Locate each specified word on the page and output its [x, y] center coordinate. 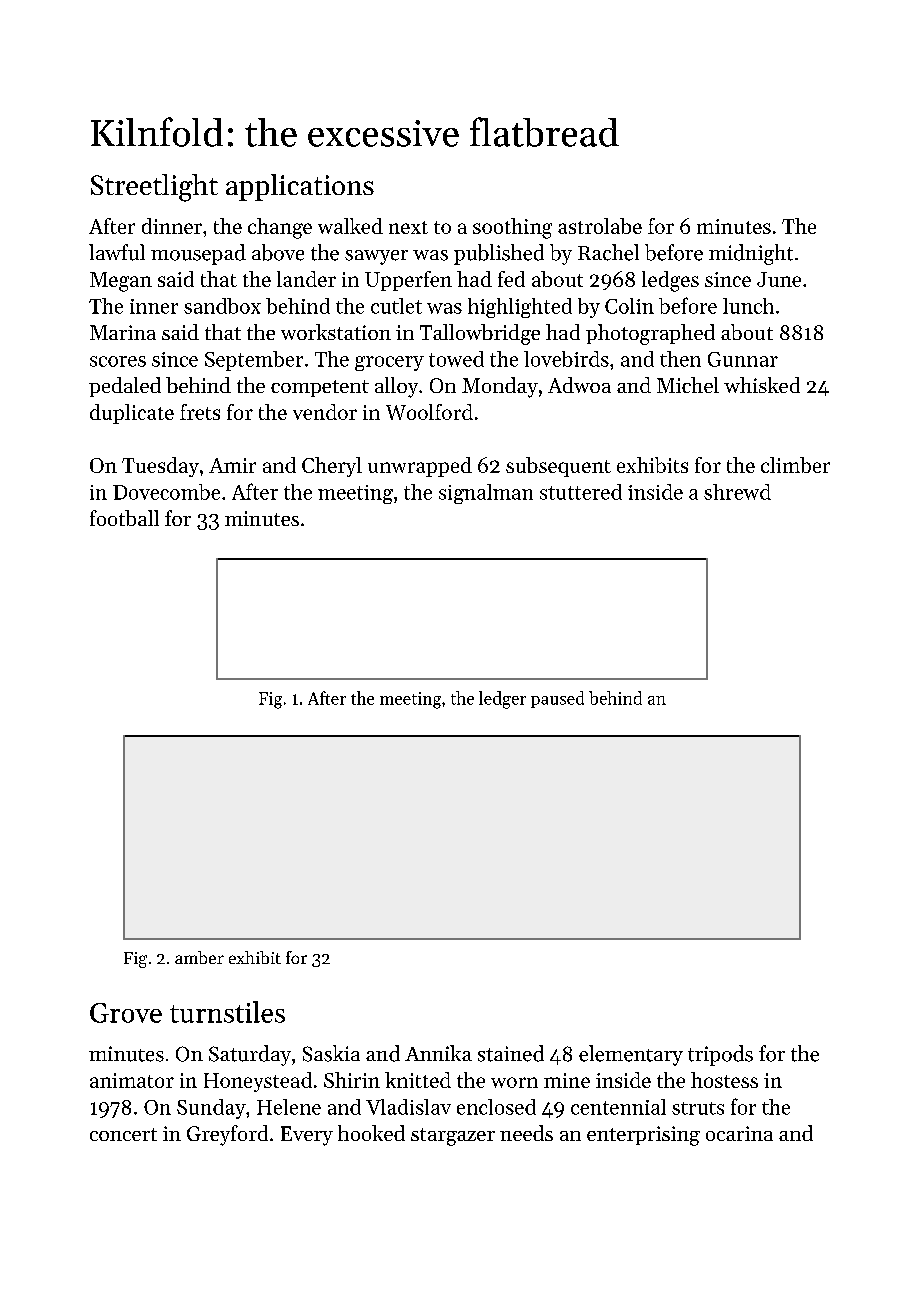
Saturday [250, 1055]
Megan [121, 282]
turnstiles [227, 1012]
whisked [762, 385]
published [499, 254]
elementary [631, 1055]
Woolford [429, 412]
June [779, 279]
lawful [117, 252]
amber [199, 957]
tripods [720, 1055]
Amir [232, 465]
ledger [502, 700]
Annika [438, 1053]
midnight [751, 254]
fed [511, 279]
